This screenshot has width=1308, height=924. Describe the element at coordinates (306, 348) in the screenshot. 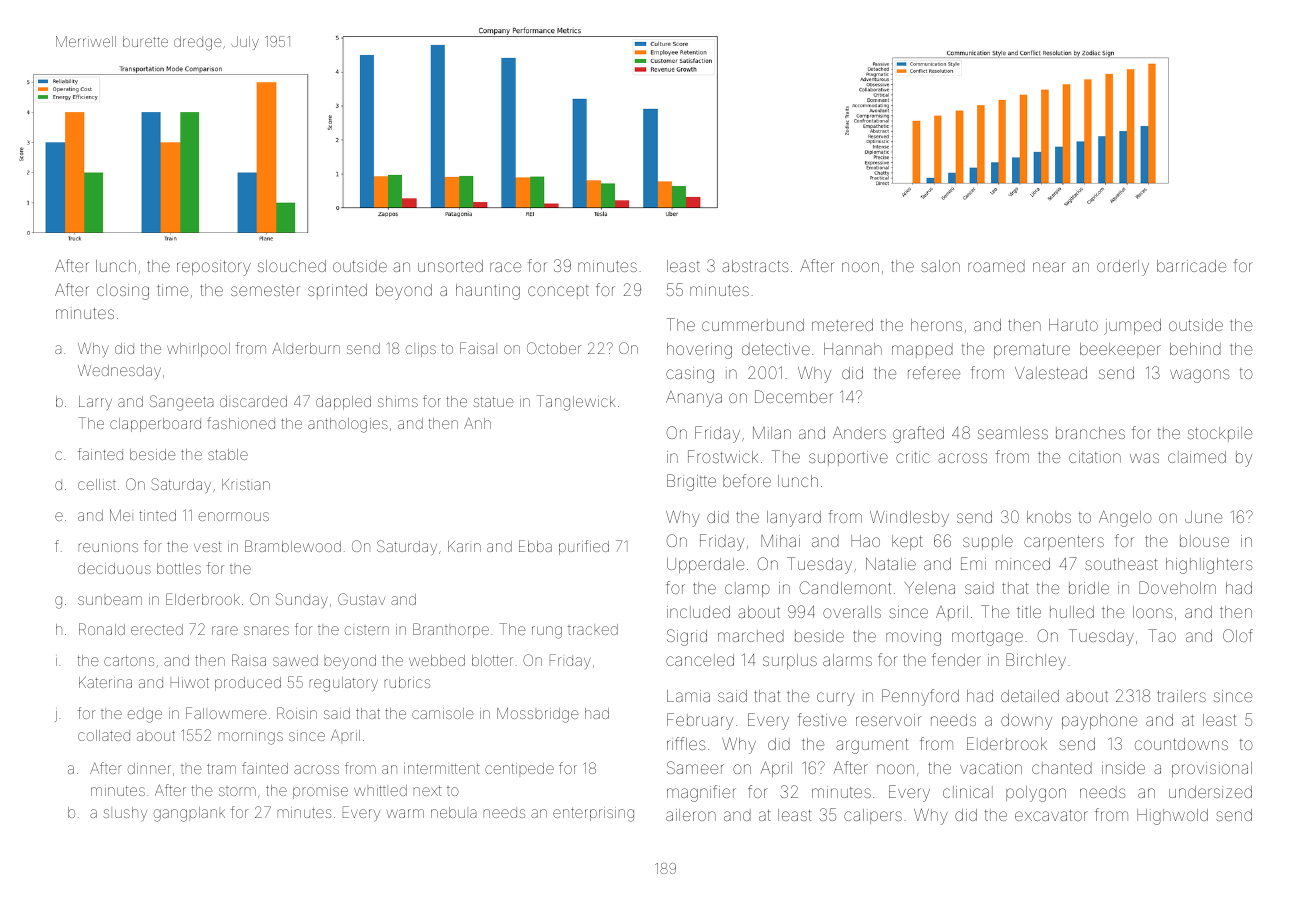

I see `Alderburn` at that location.
